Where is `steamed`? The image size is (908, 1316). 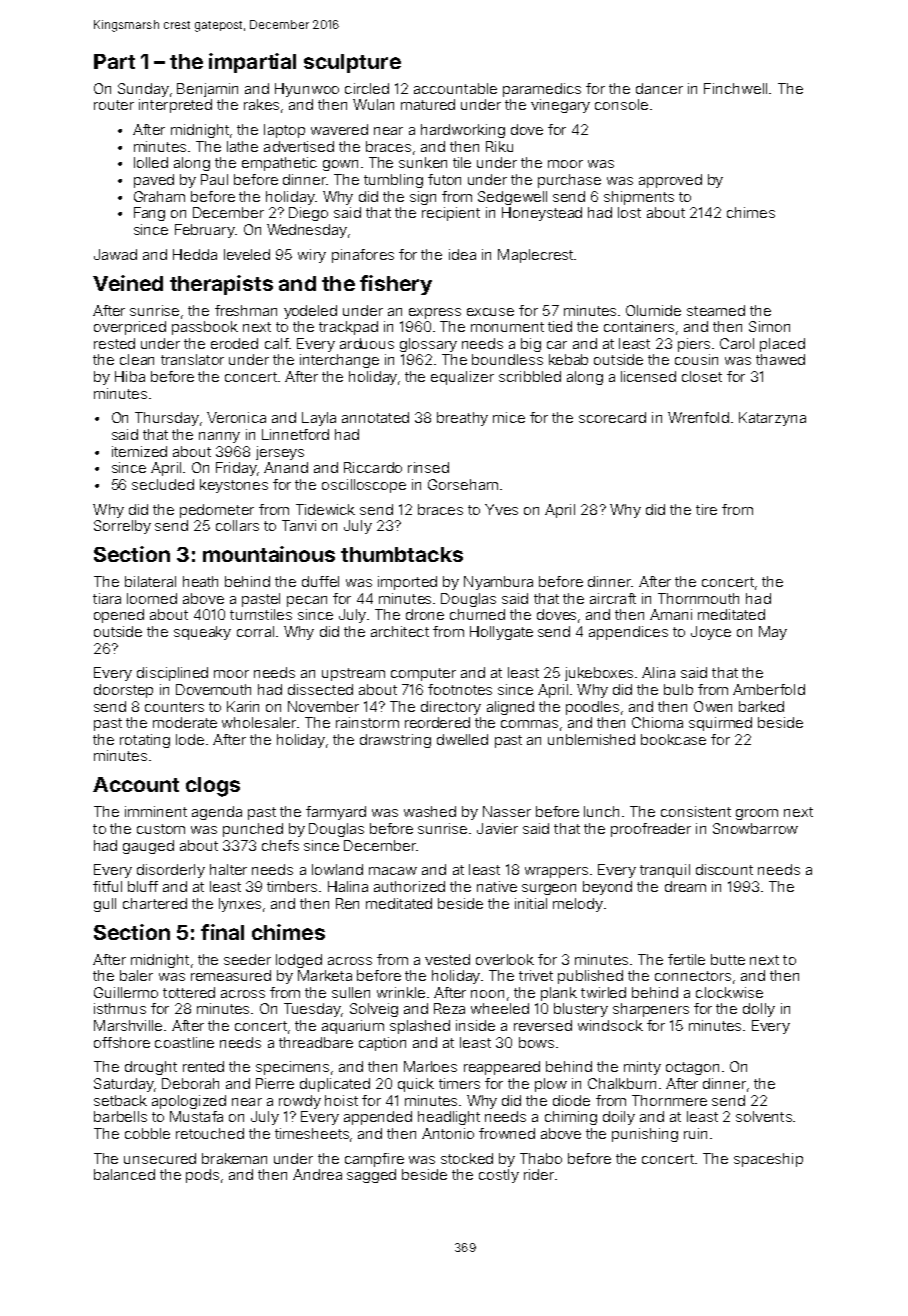
steamed is located at coordinates (716, 310).
